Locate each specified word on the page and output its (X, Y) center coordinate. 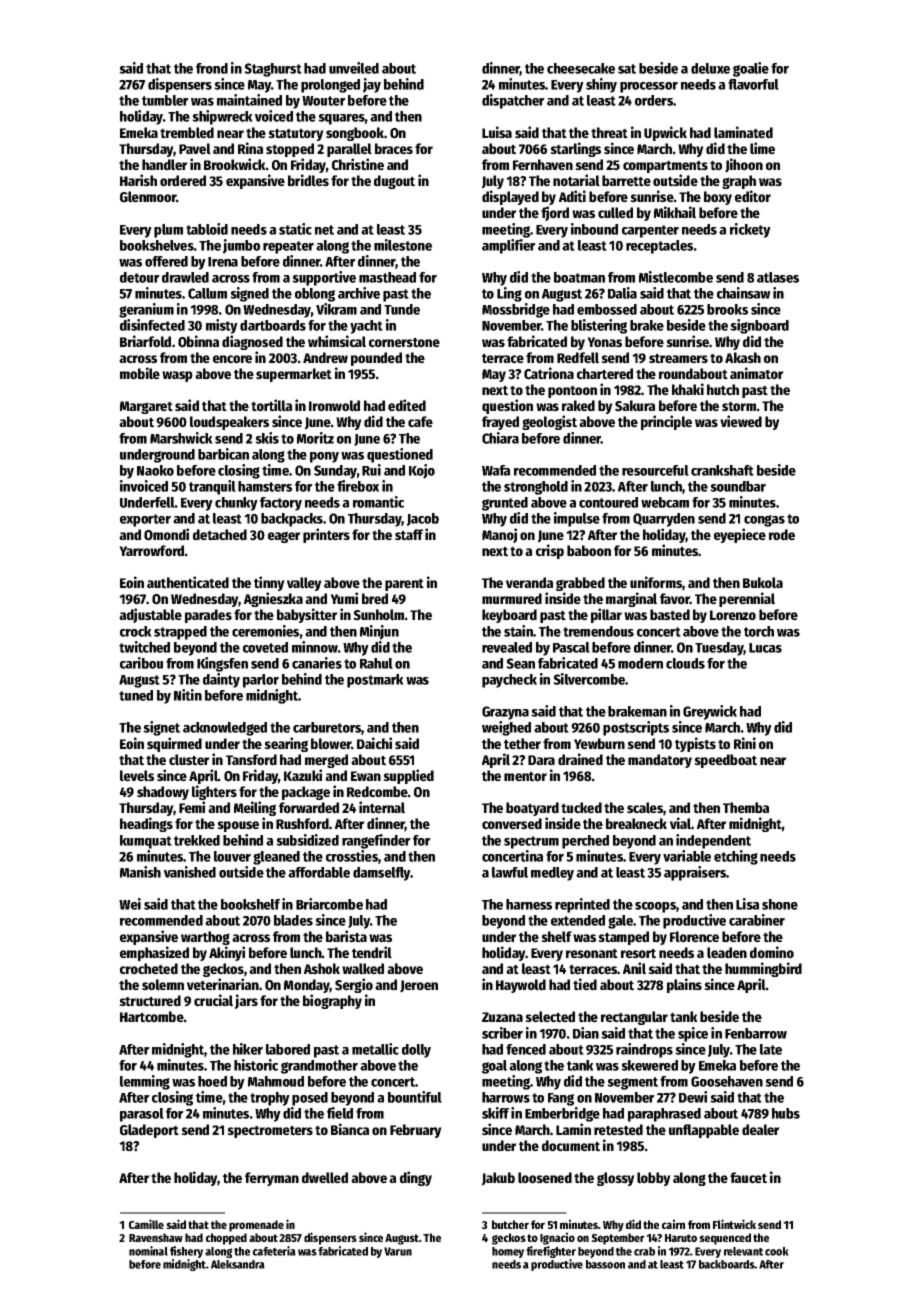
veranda (529, 583)
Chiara (500, 438)
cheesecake (581, 68)
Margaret (146, 407)
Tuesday (719, 649)
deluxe (710, 68)
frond (212, 68)
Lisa (747, 904)
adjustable (150, 615)
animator (757, 373)
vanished (190, 872)
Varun (398, 1251)
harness (529, 904)
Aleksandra (238, 1264)
